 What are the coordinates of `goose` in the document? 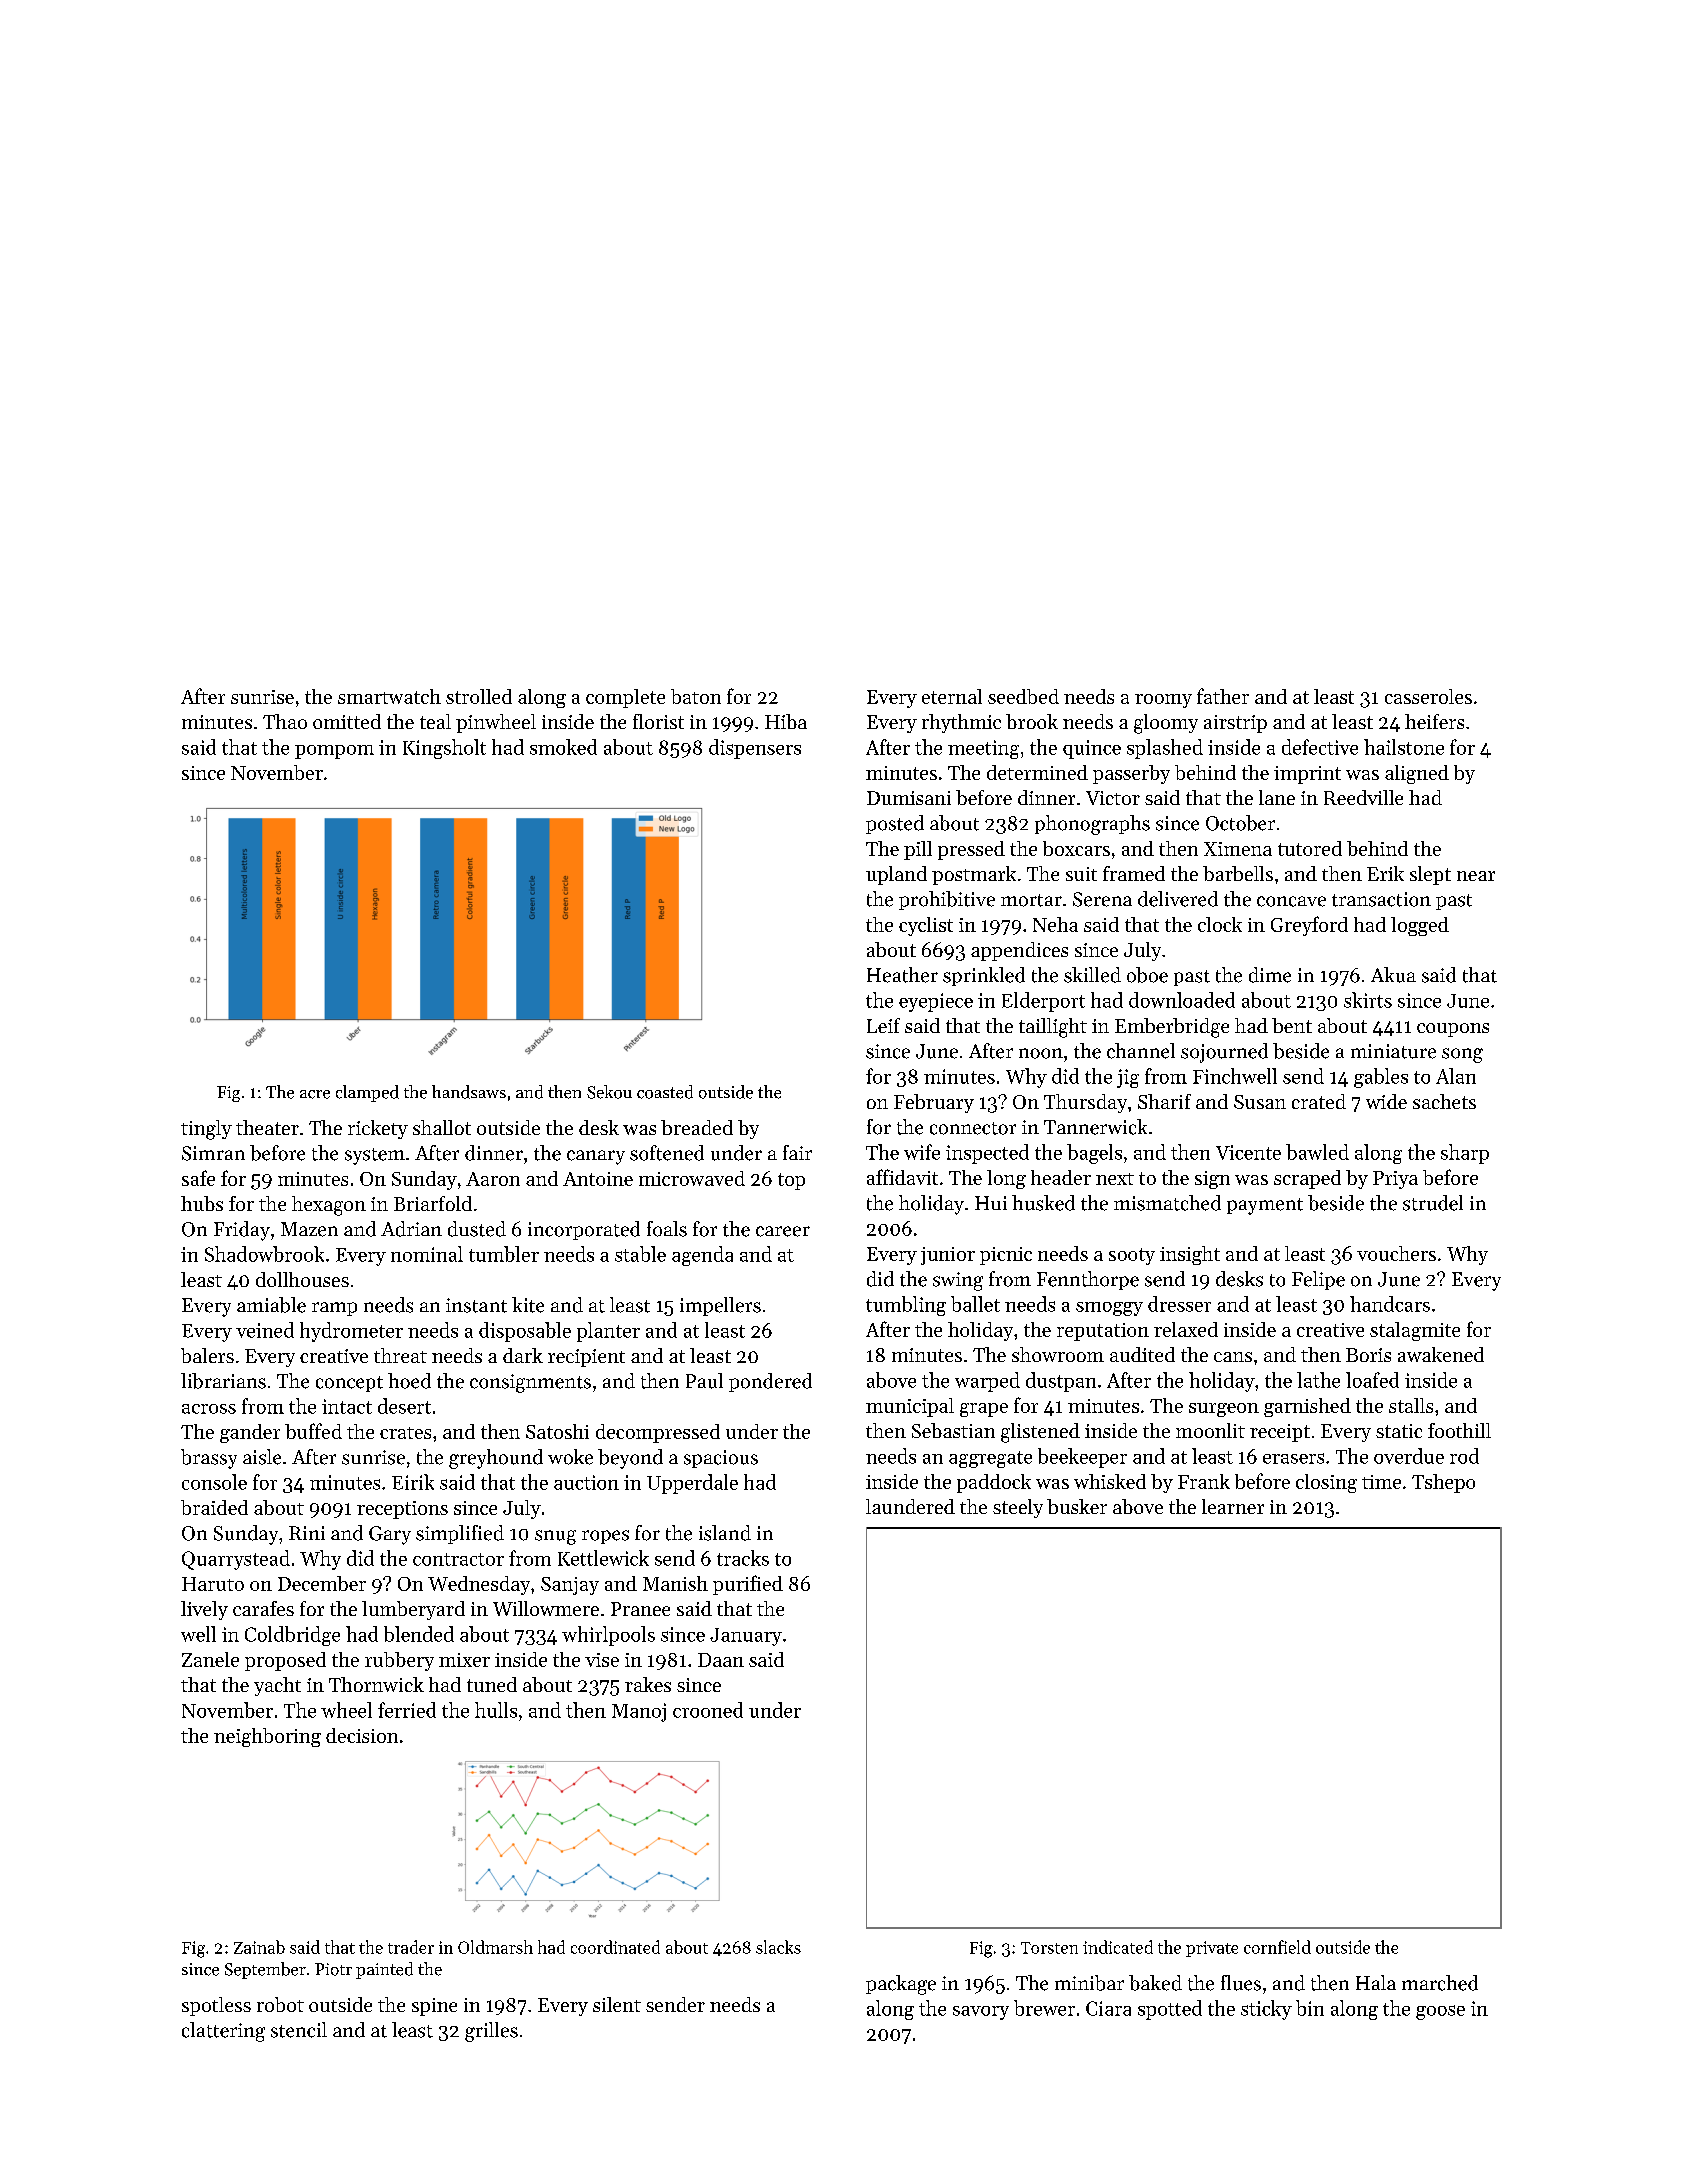 It's located at (1440, 2012).
